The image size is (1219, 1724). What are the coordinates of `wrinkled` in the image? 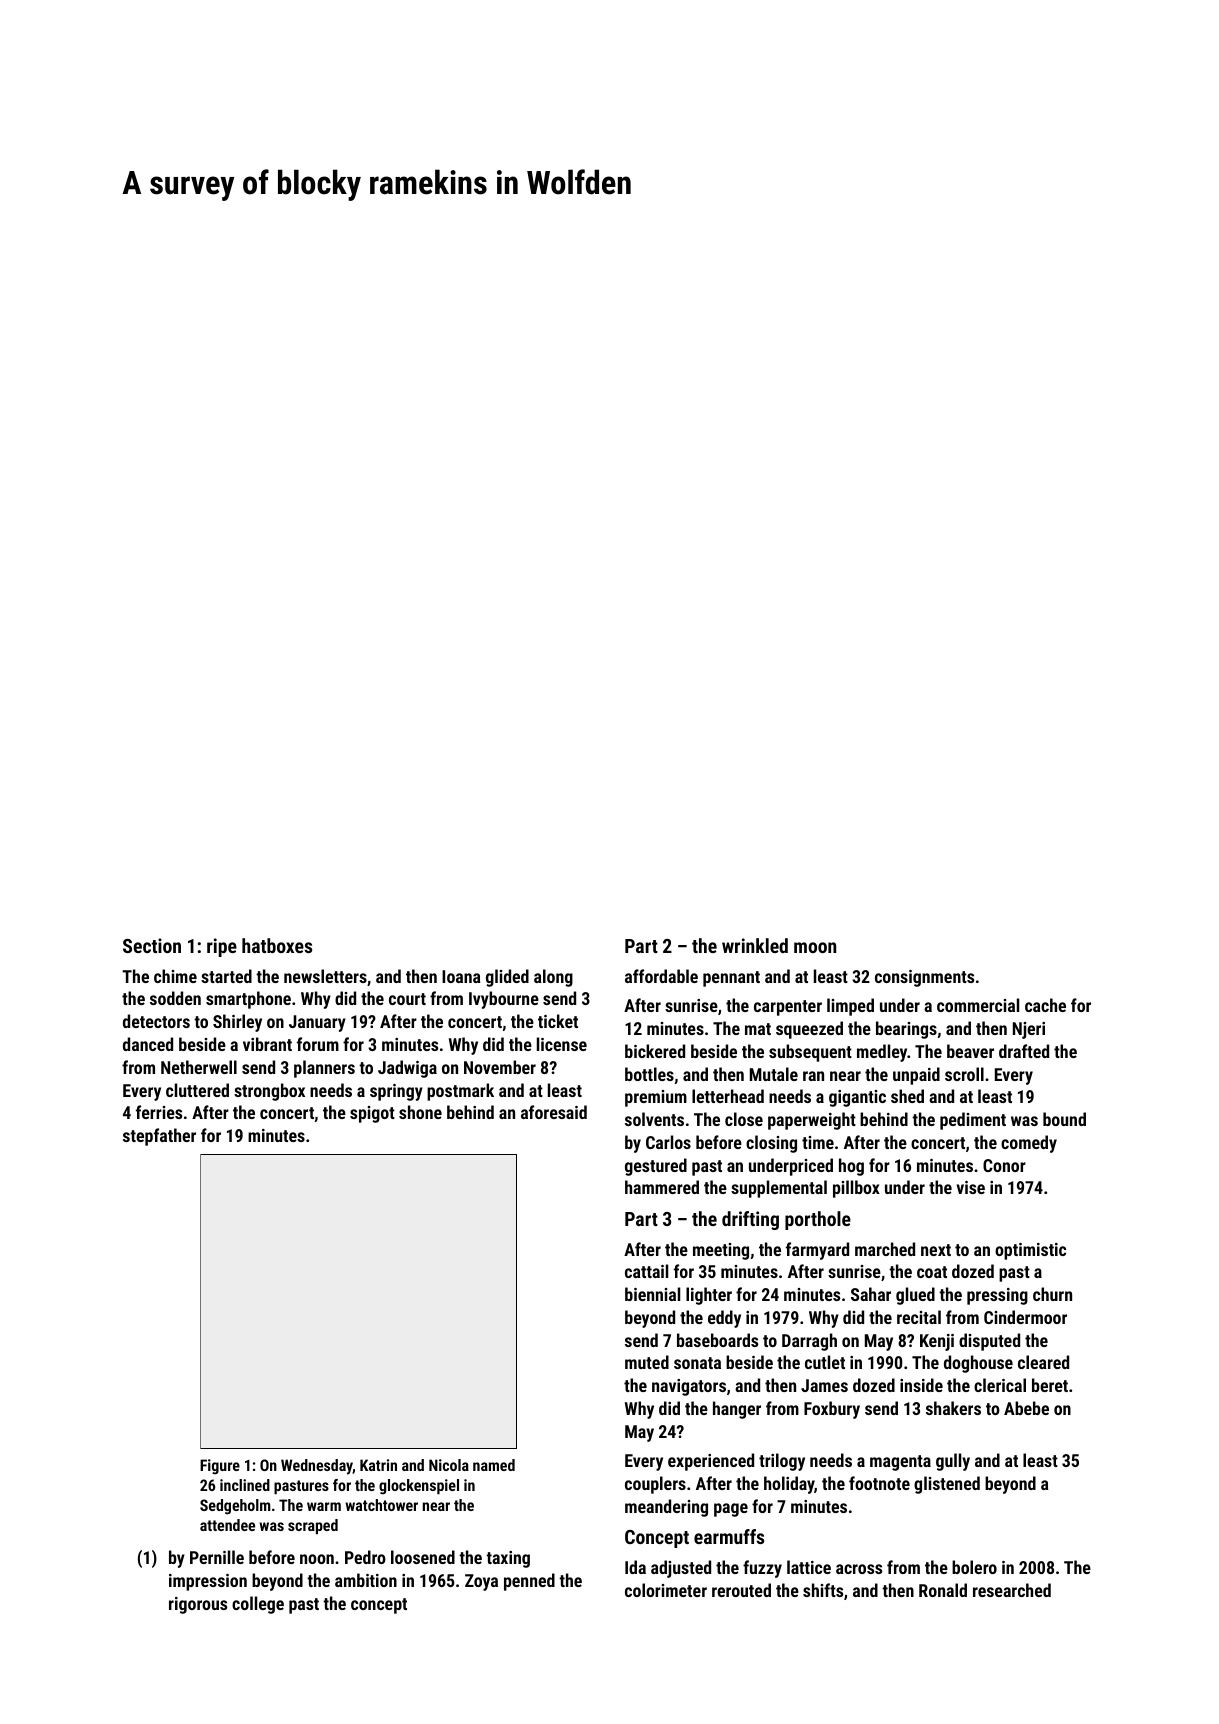 It's located at (755, 945).
